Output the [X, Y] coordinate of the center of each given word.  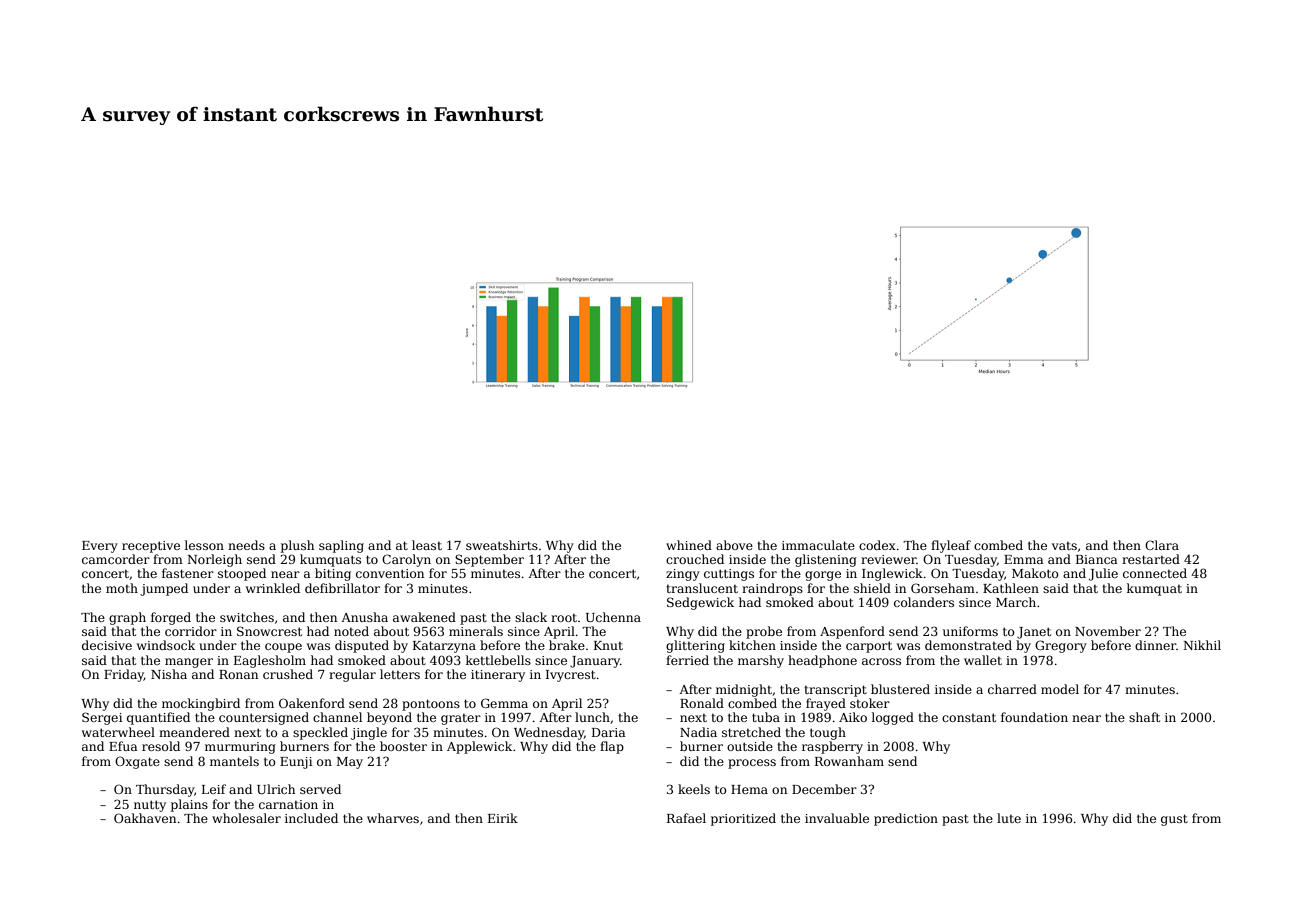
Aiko [853, 717]
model [1060, 689]
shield [872, 588]
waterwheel [118, 732]
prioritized [743, 819]
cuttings [729, 575]
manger [189, 663]
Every [100, 547]
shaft [1144, 717]
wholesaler [246, 818]
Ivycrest [571, 676]
